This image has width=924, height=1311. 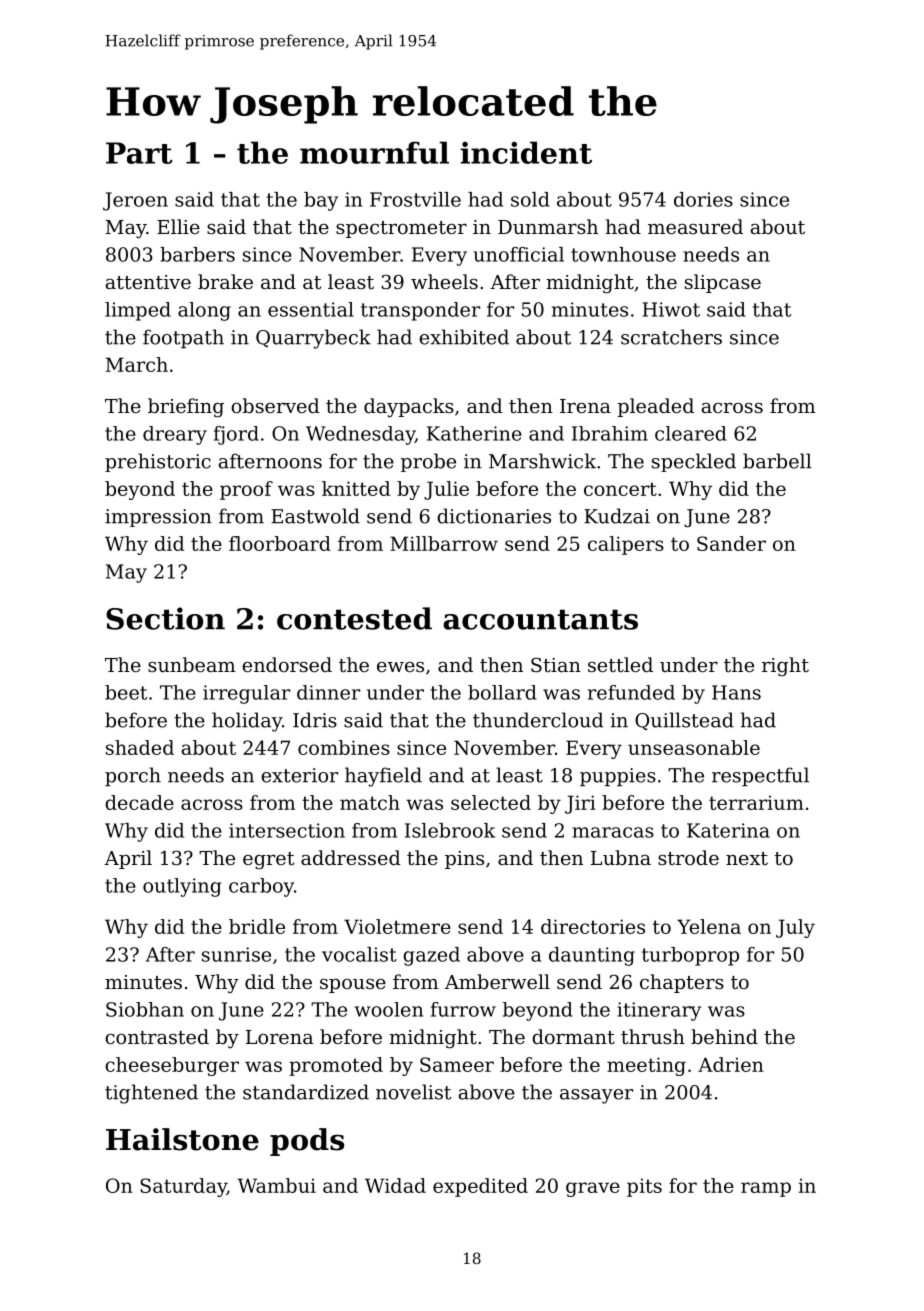 I want to click on Adrien, so click(x=731, y=1064).
